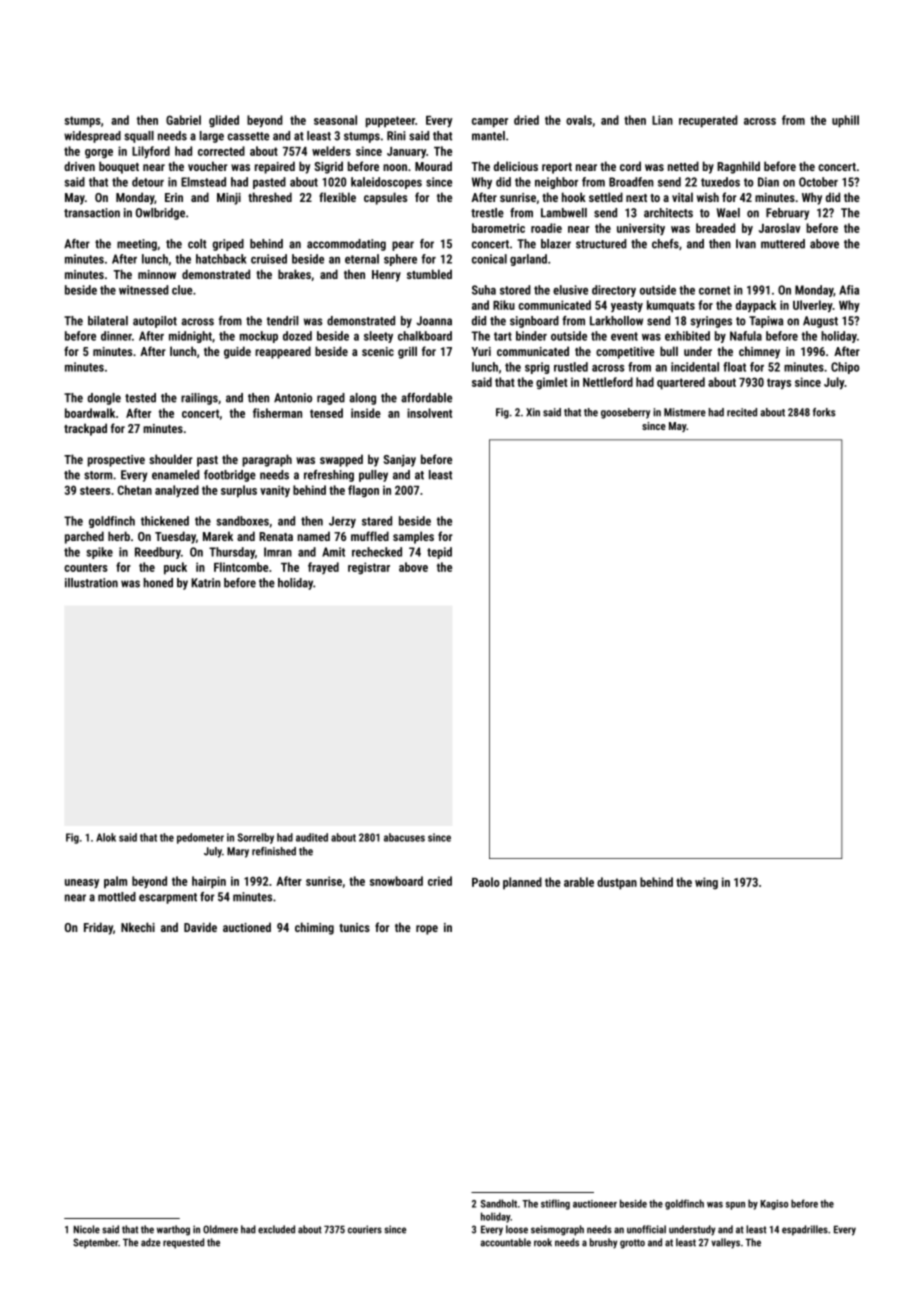  I want to click on along, so click(362, 399).
